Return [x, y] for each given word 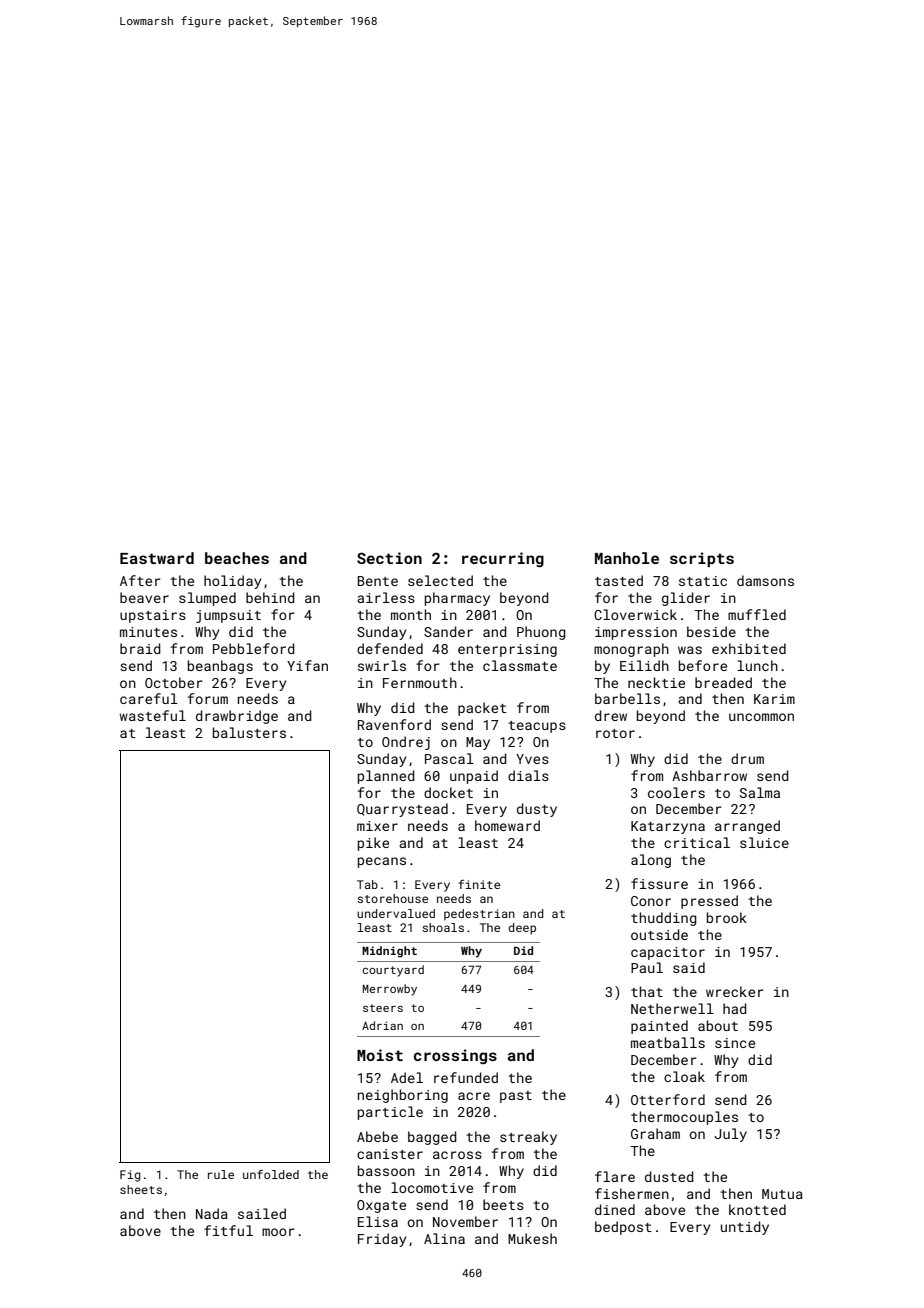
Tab [367, 884]
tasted [619, 580]
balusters [249, 732]
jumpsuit [228, 616]
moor [278, 1232]
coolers [676, 792]
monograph [631, 650]
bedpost [623, 1228]
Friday [382, 1240]
